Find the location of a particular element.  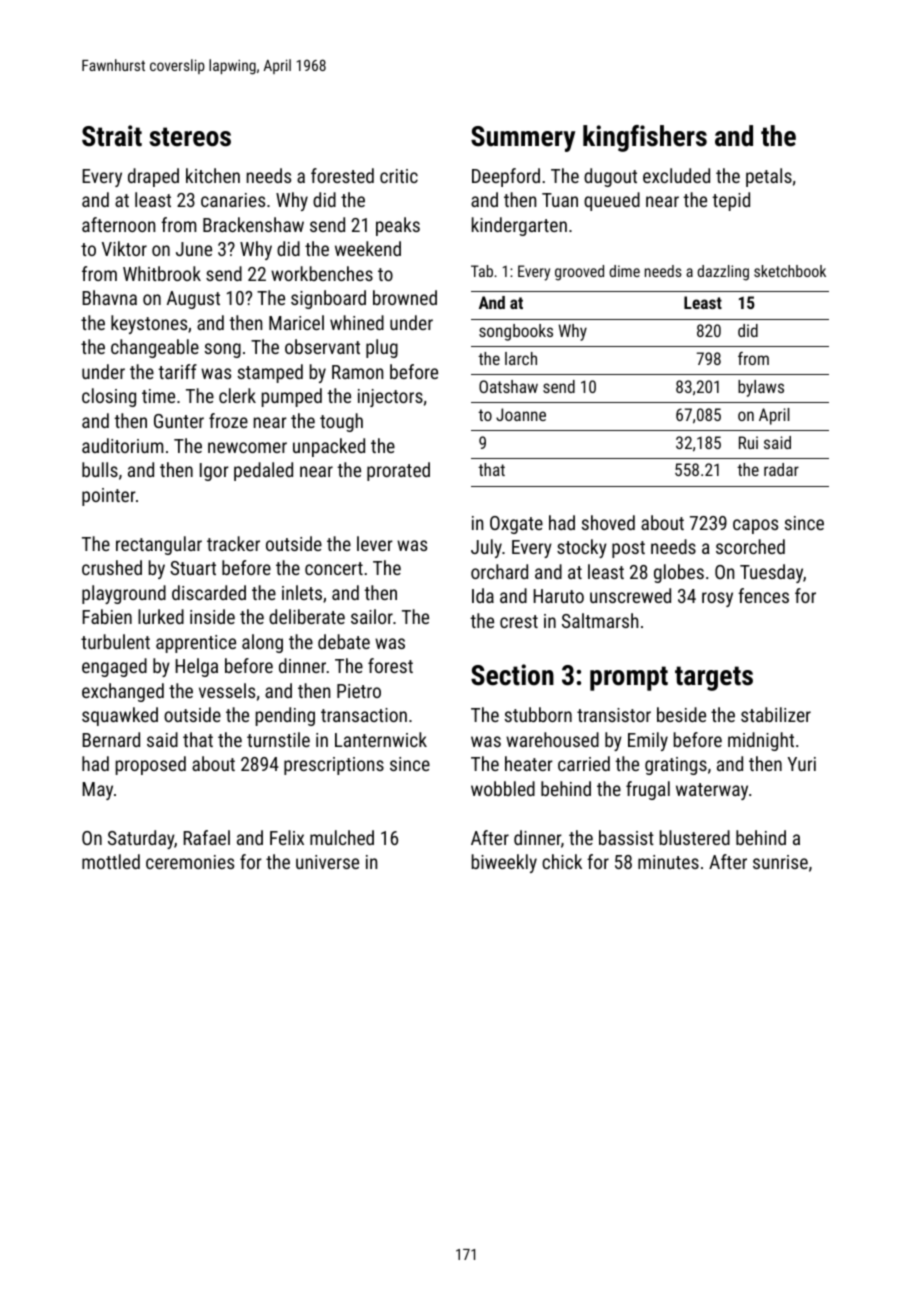

ceremonies is located at coordinates (190, 862).
